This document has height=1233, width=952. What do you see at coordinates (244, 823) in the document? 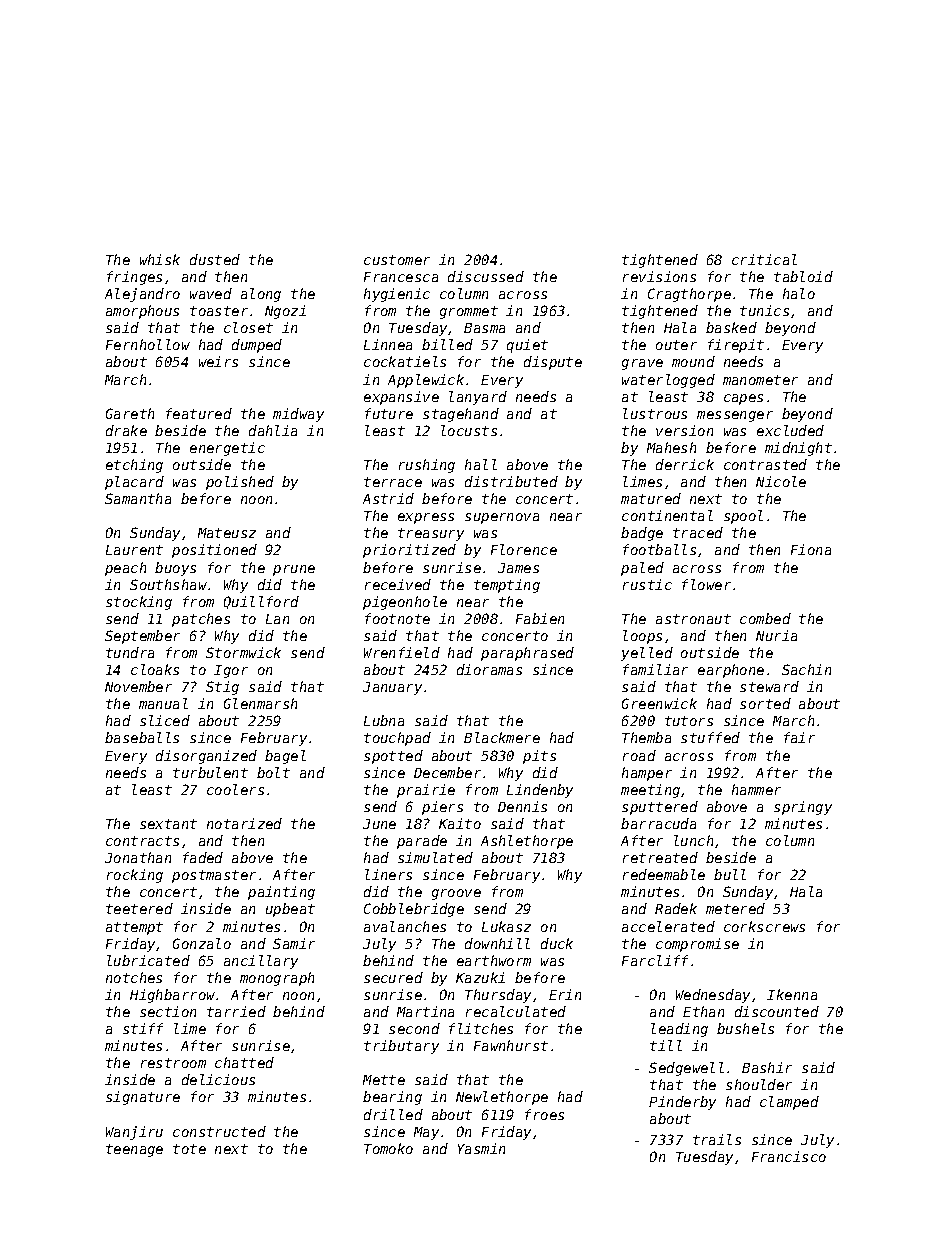
I see `notarized` at bounding box center [244, 823].
